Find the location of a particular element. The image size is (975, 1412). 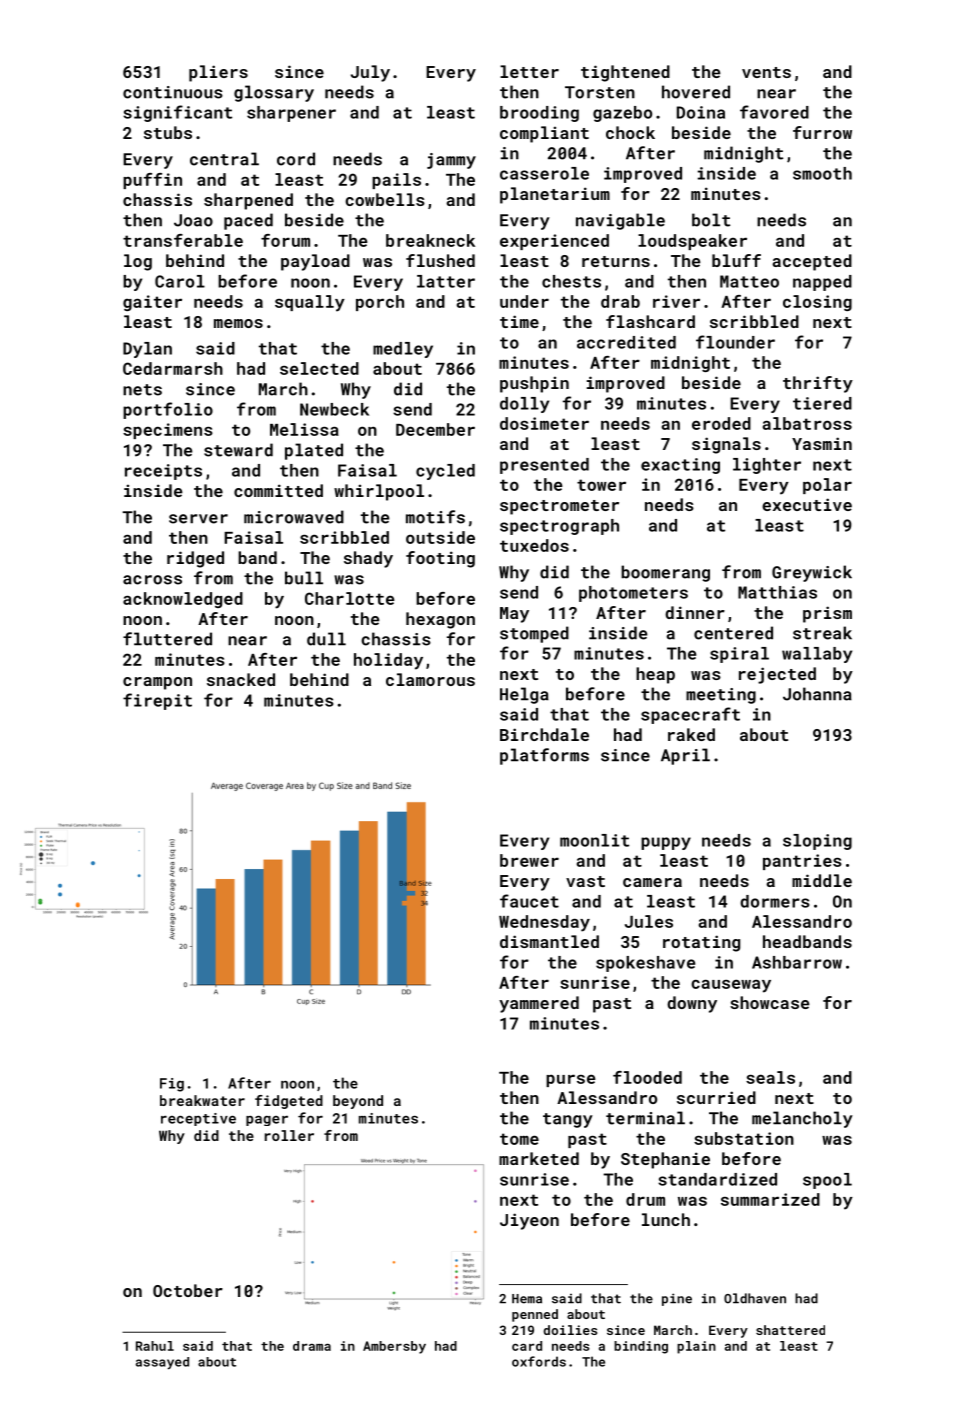

central is located at coordinates (224, 159).
